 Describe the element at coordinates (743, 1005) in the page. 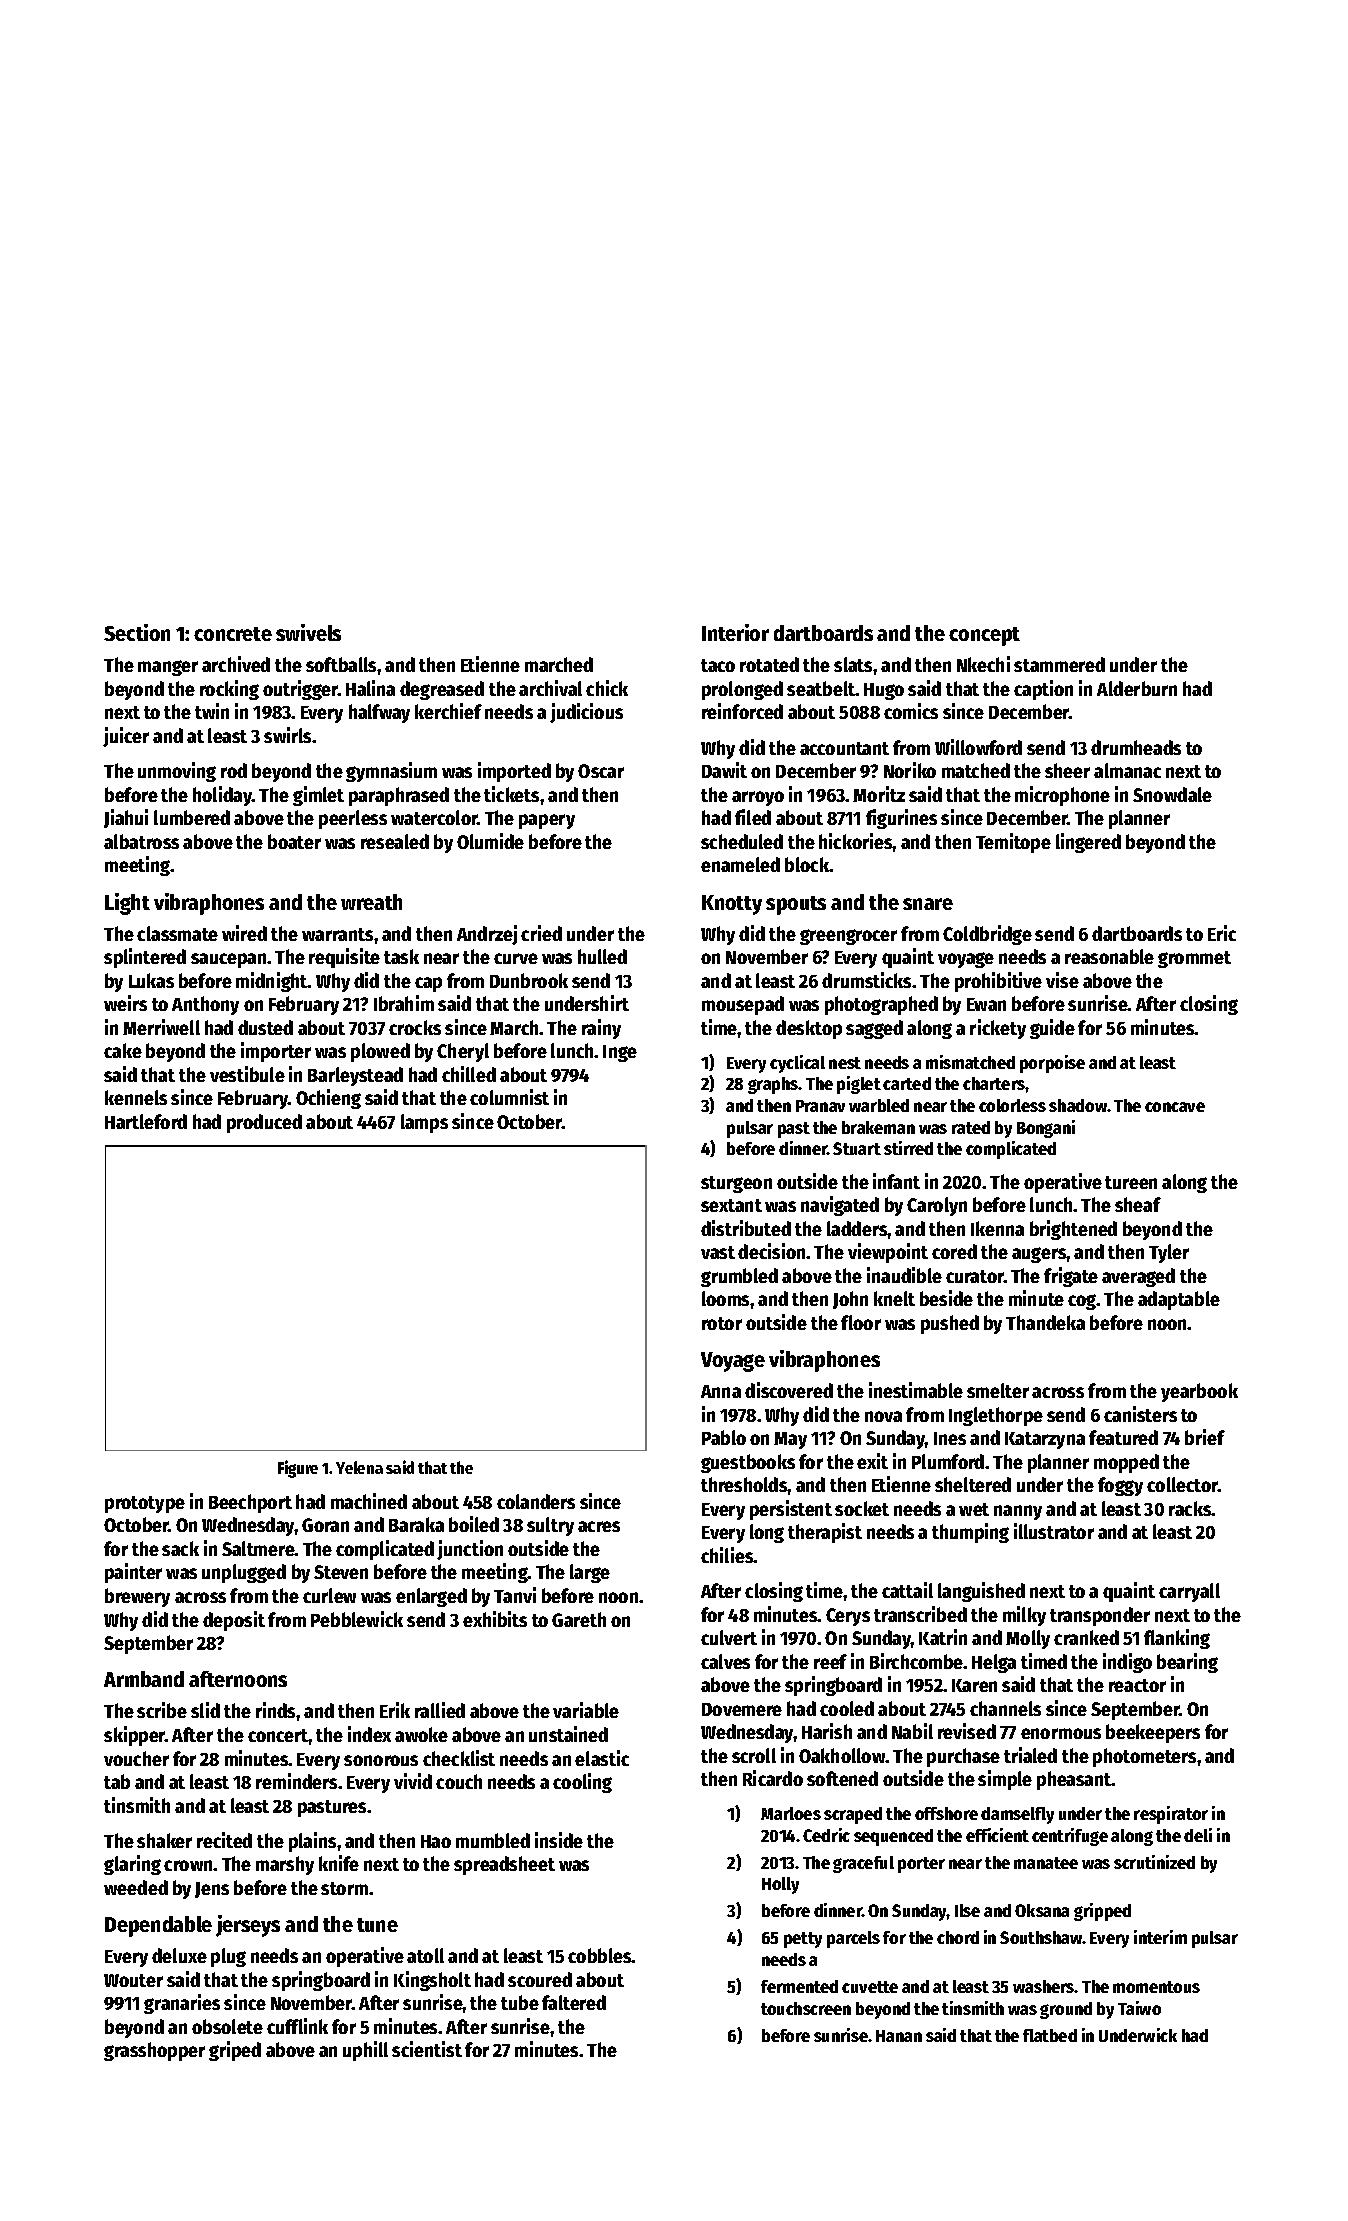

I see `mousepad` at that location.
